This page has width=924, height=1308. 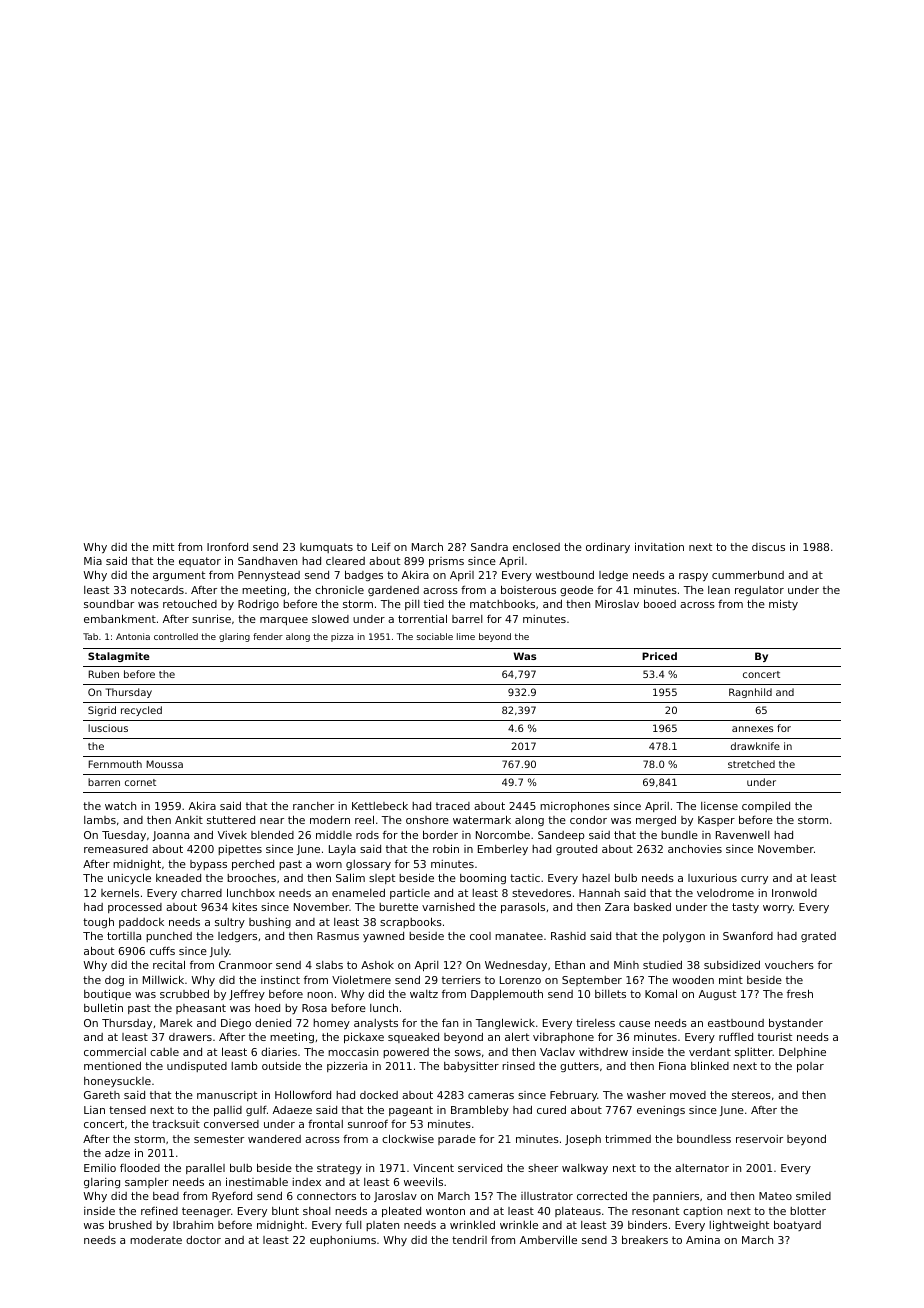 I want to click on Pennystead, so click(x=269, y=576).
